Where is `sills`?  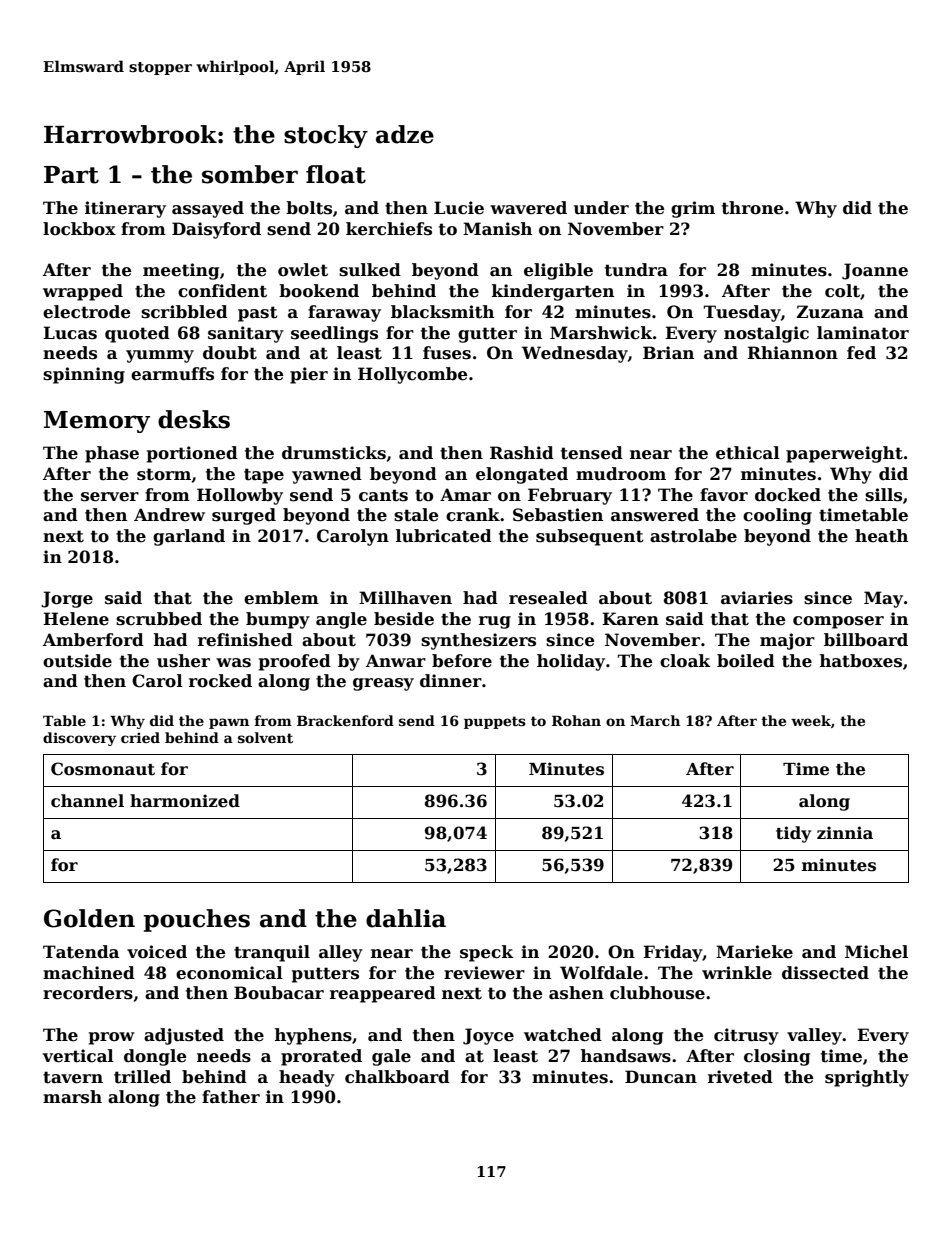 sills is located at coordinates (883, 495).
